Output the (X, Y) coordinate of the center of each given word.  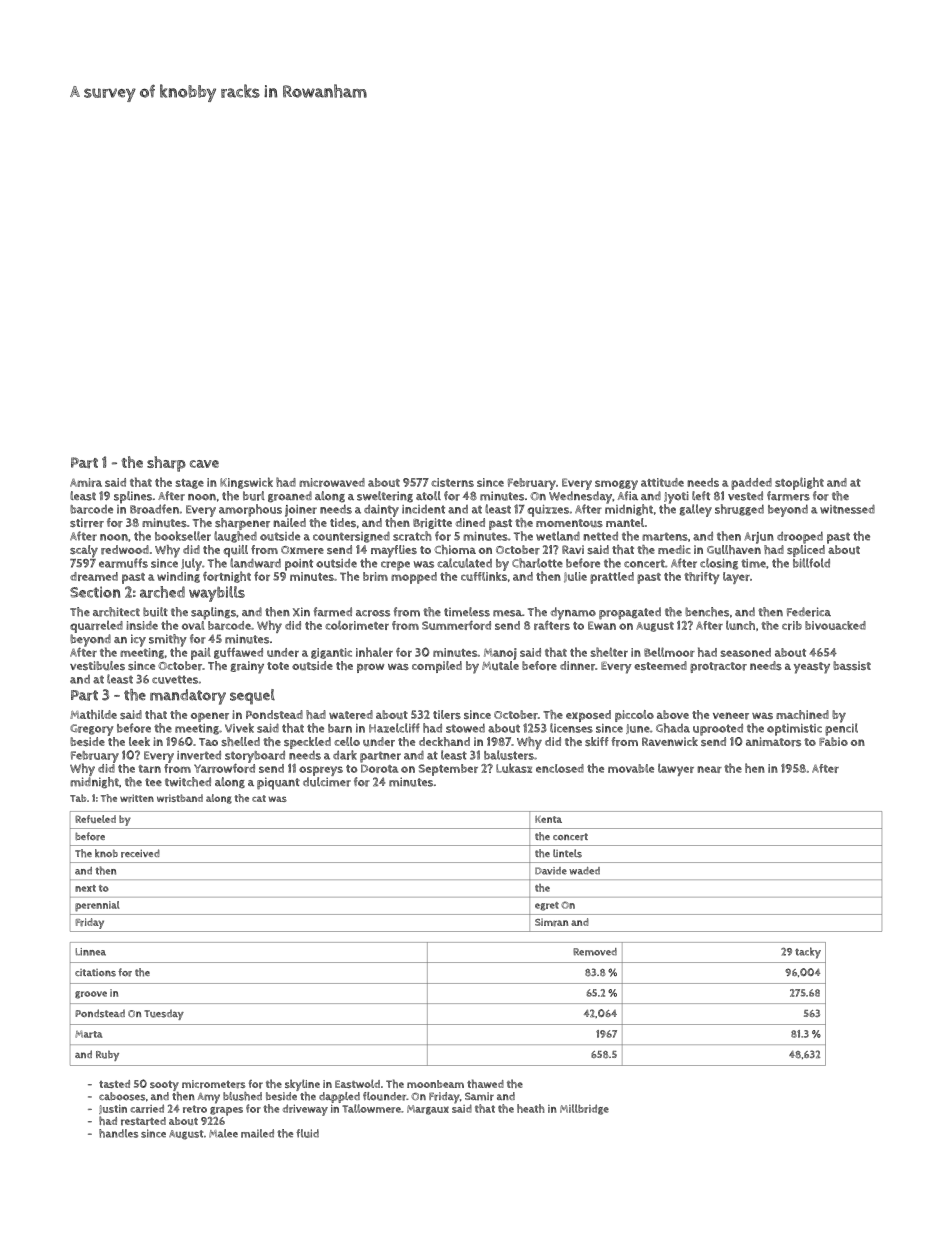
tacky (808, 953)
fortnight (227, 577)
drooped (800, 537)
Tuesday (164, 1014)
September (448, 770)
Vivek (239, 728)
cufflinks (484, 576)
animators (773, 742)
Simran (551, 922)
